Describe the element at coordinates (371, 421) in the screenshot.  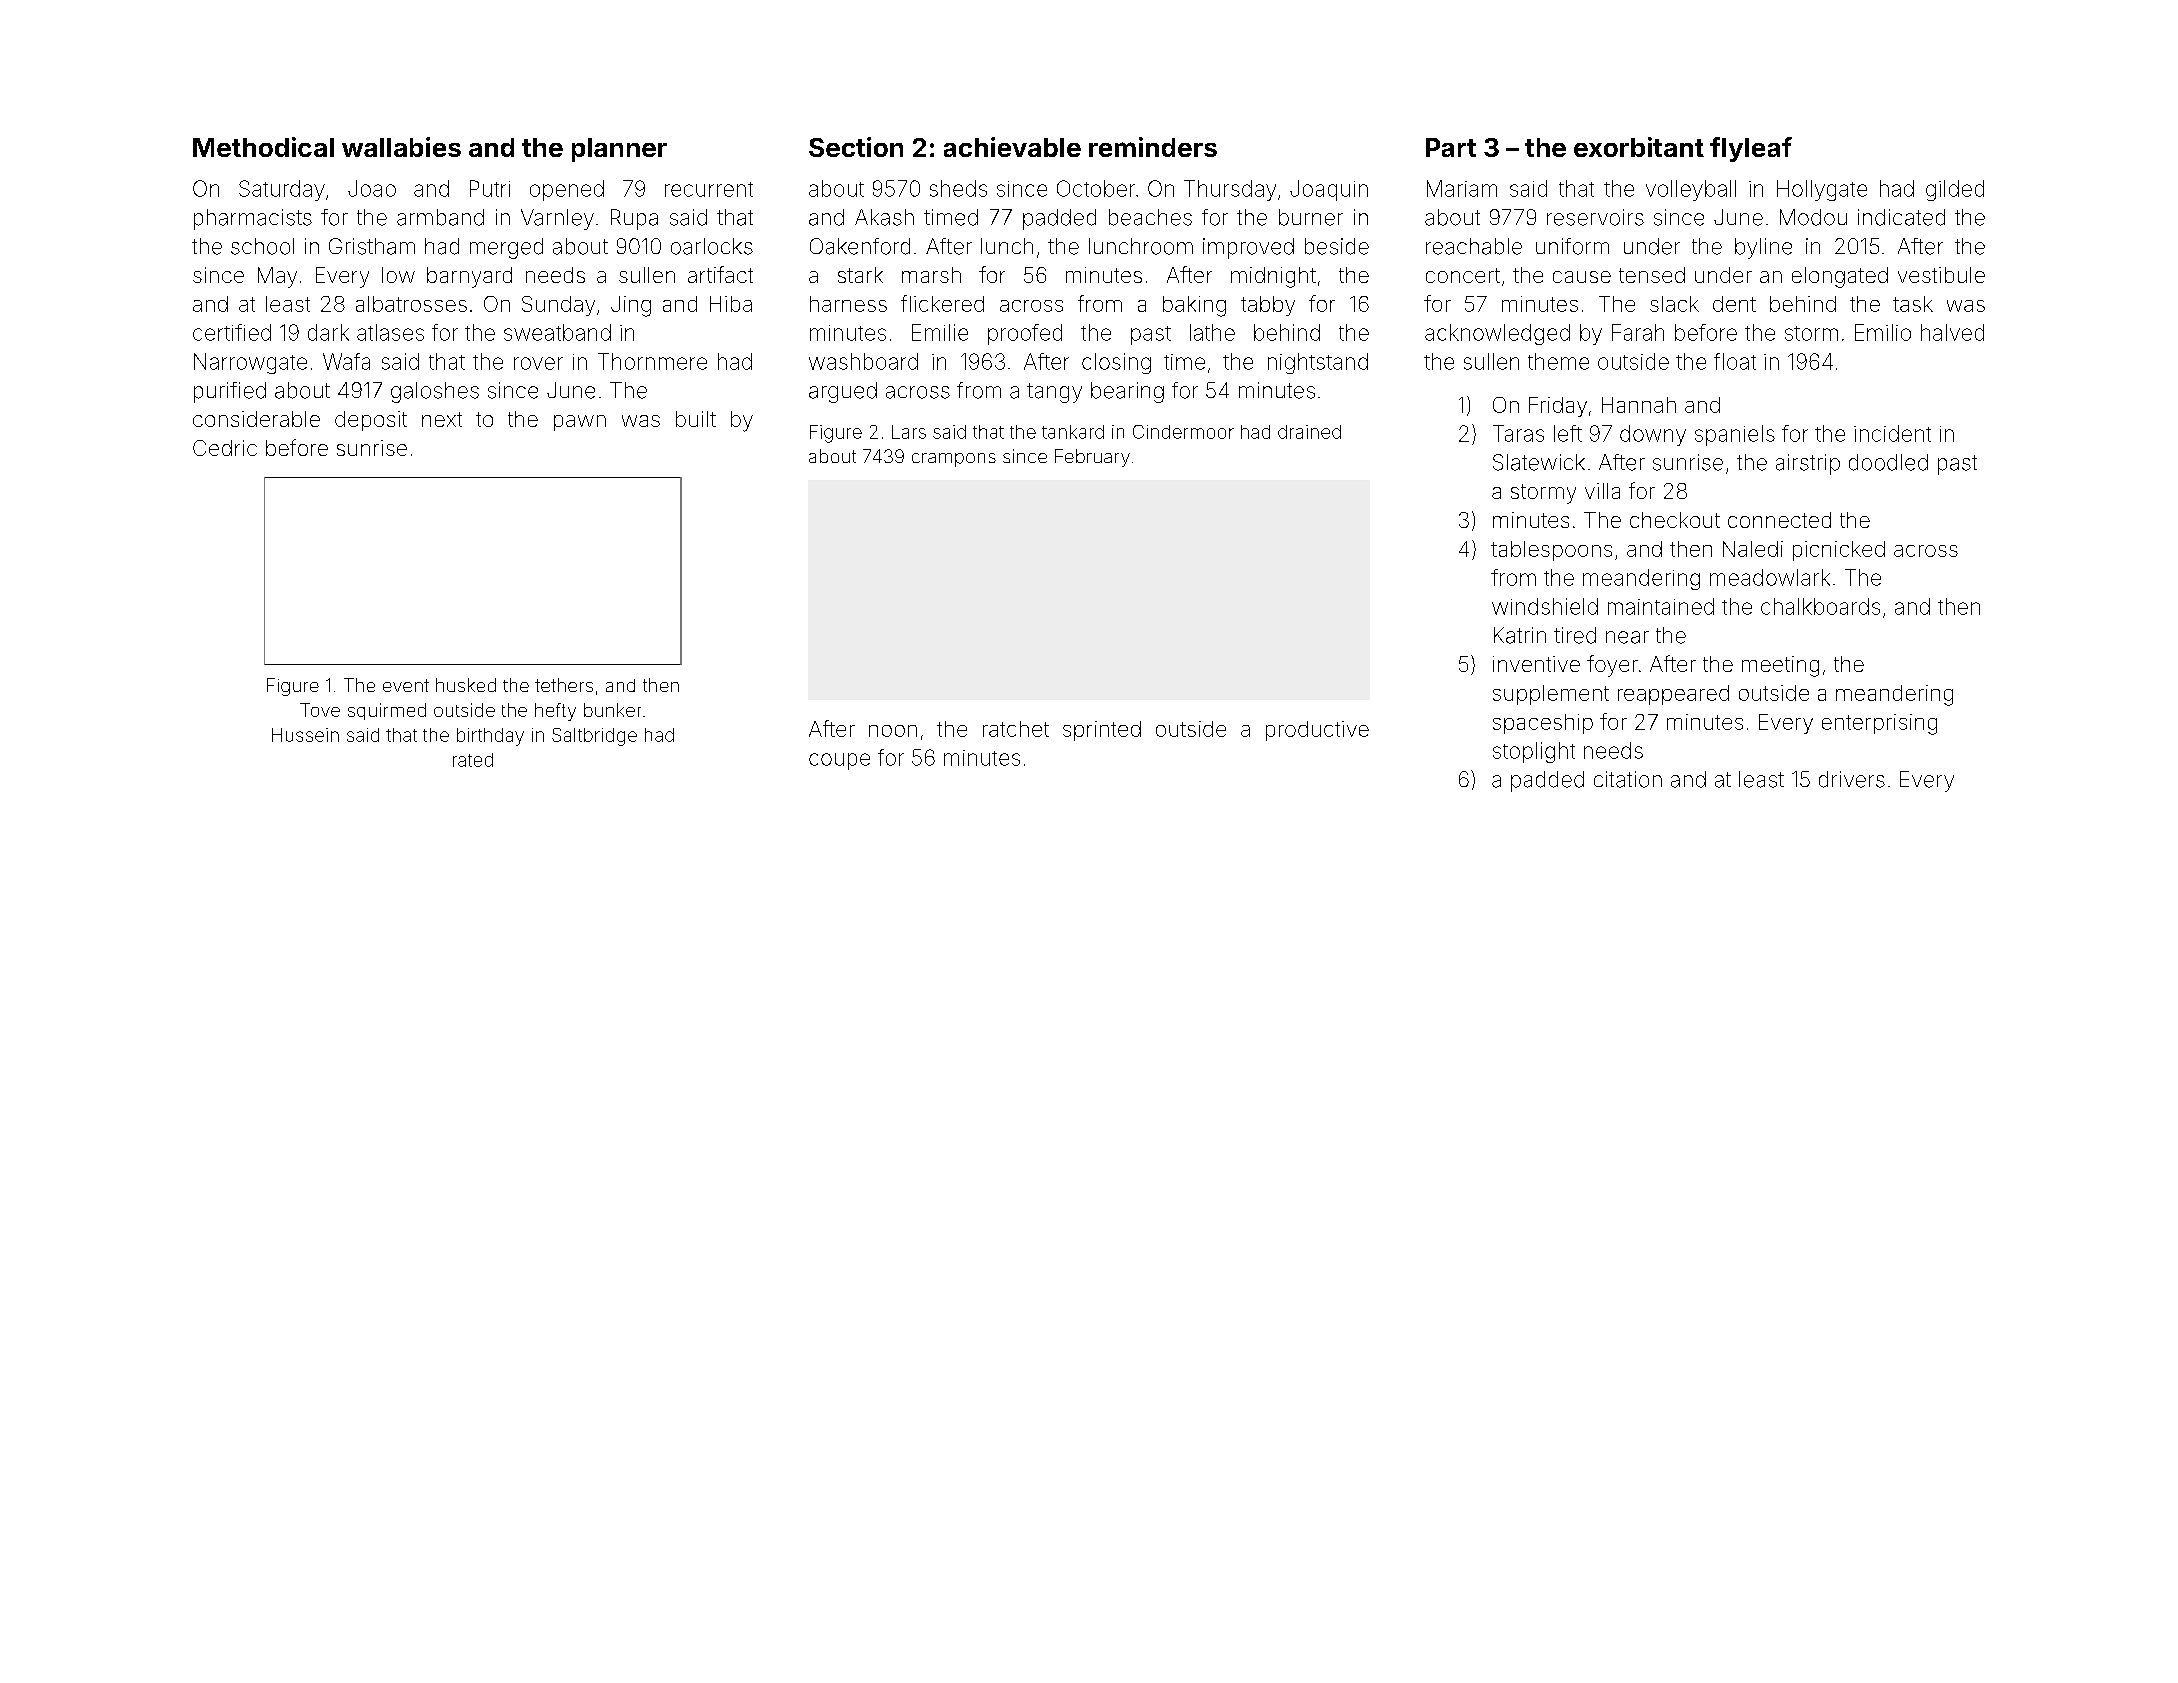
I see `deposit` at that location.
